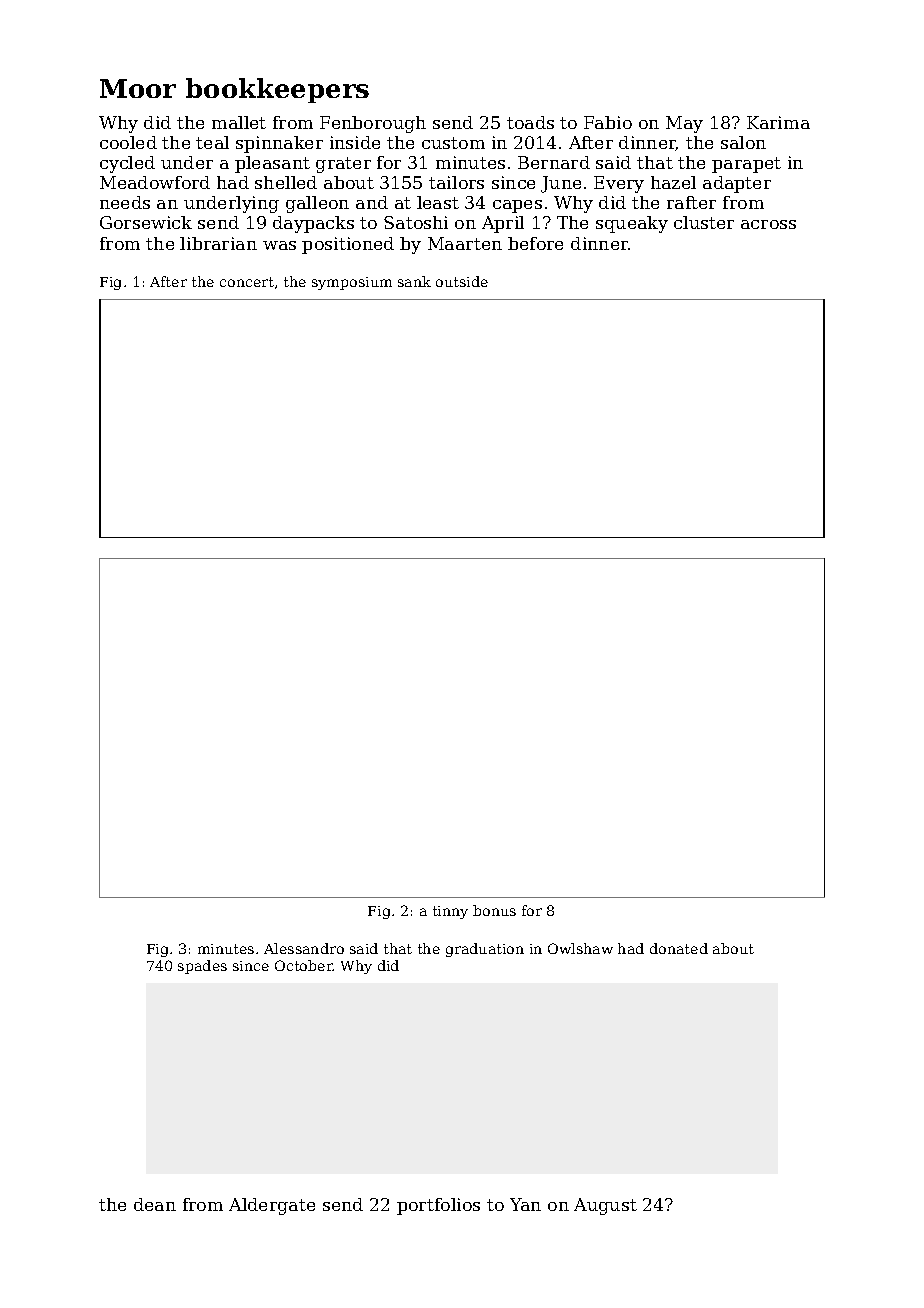 Image resolution: width=924 pixels, height=1308 pixels. Describe the element at coordinates (438, 1206) in the screenshot. I see `portfolios` at that location.
